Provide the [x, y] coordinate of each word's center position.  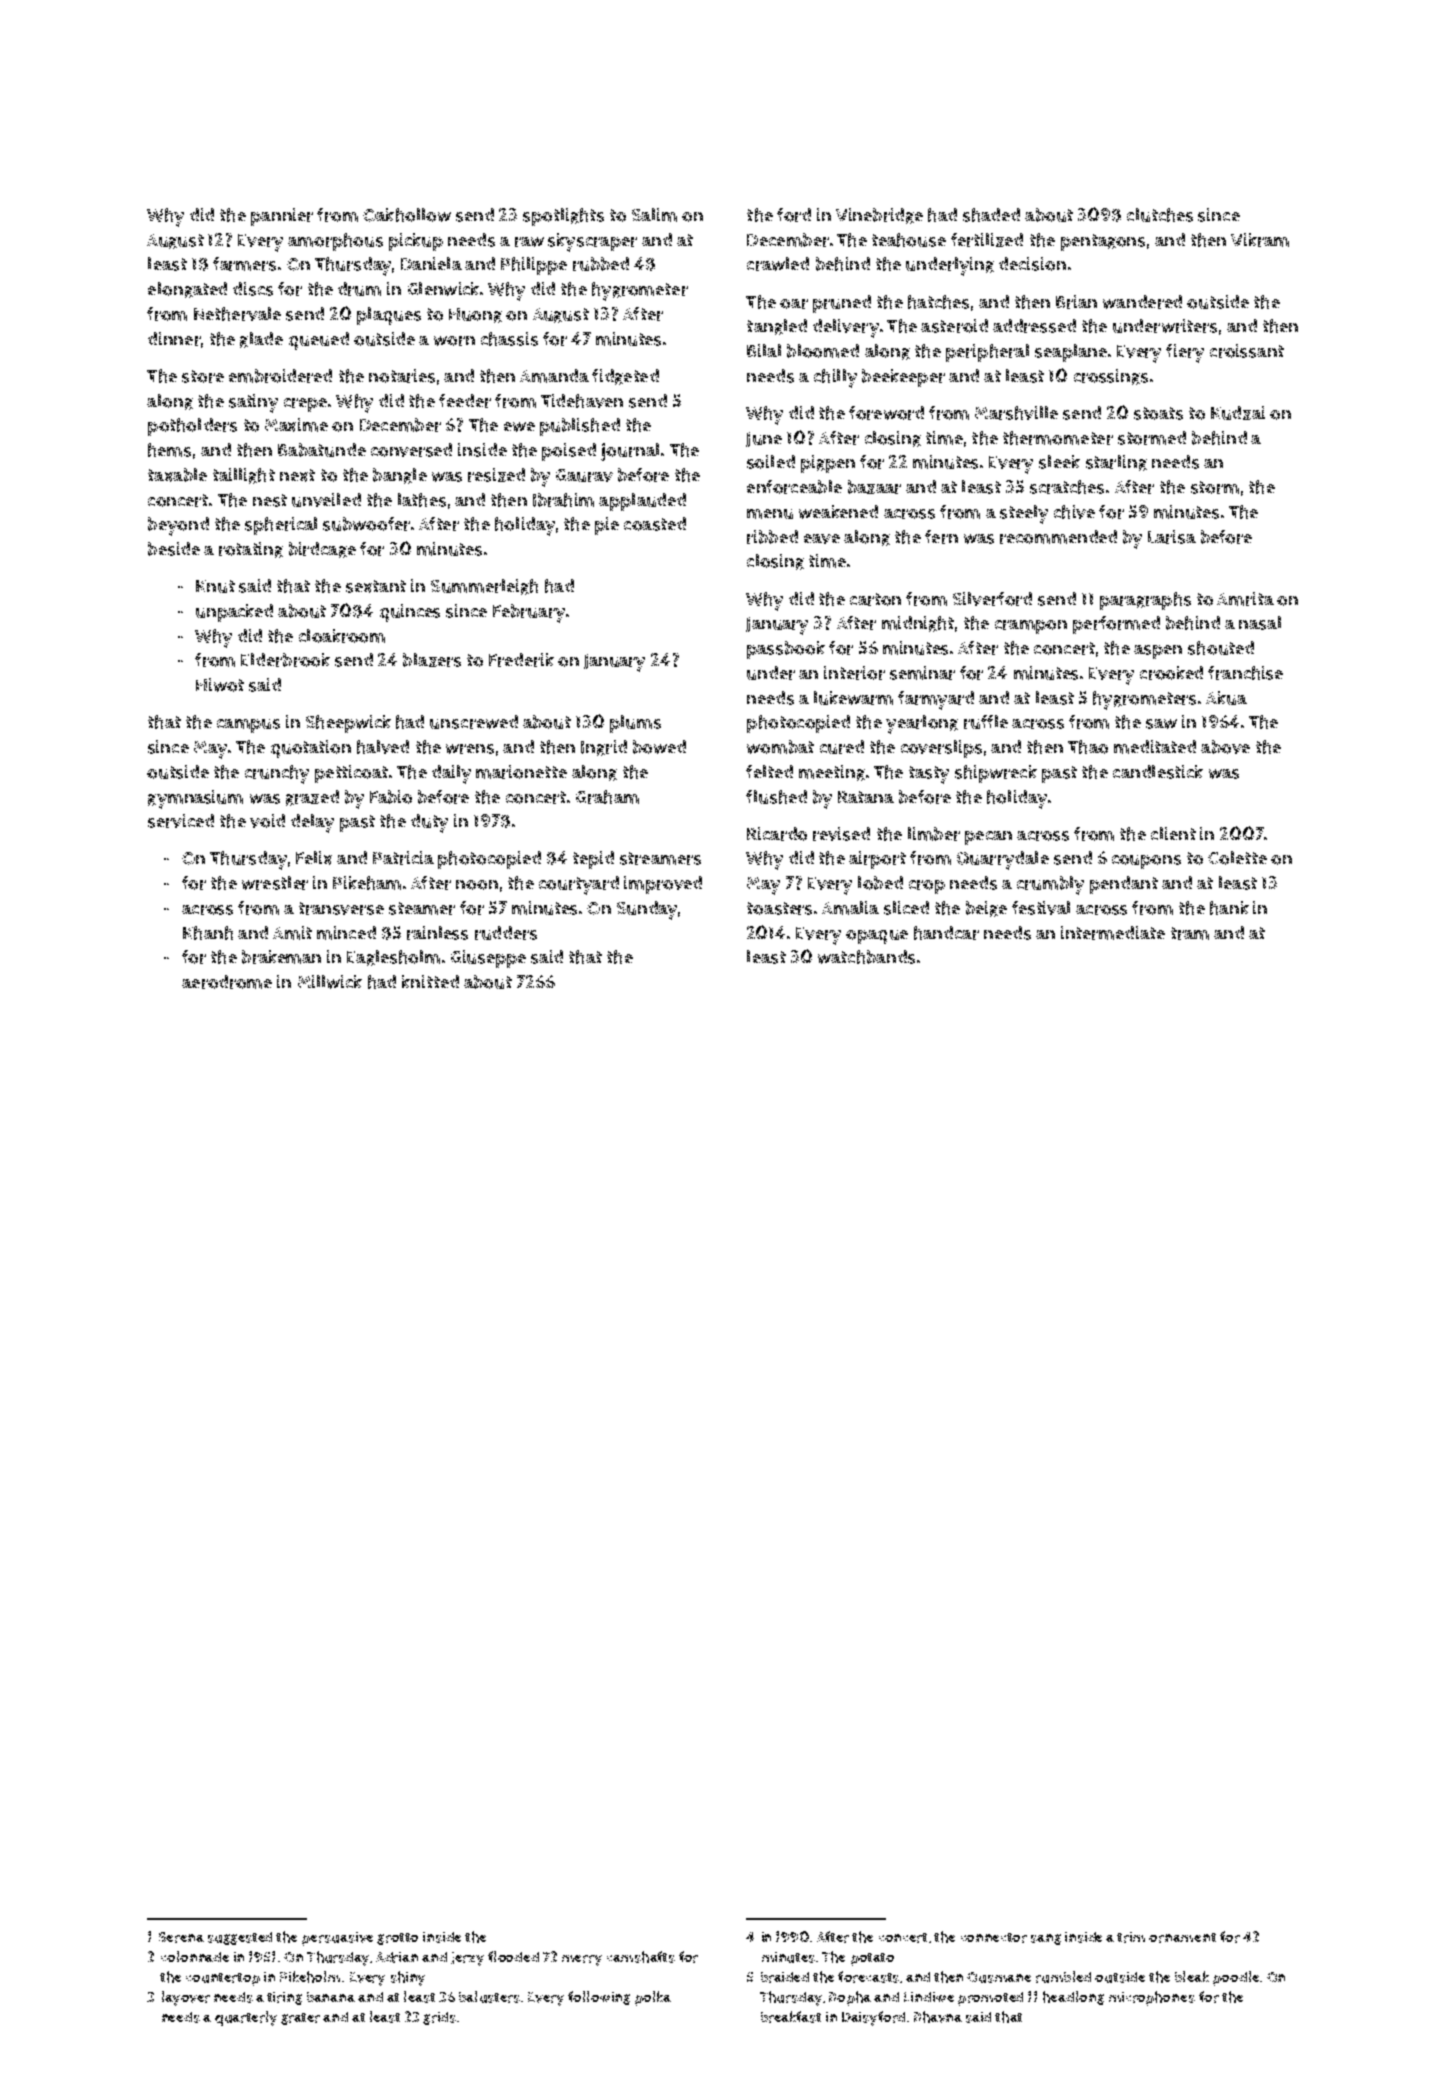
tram [1190, 933]
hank [1229, 908]
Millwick [330, 982]
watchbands [866, 957]
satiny [253, 403]
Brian [1076, 302]
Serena [181, 1937]
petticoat [351, 774]
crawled [778, 264]
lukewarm [853, 698]
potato [872, 1959]
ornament [1182, 1938]
